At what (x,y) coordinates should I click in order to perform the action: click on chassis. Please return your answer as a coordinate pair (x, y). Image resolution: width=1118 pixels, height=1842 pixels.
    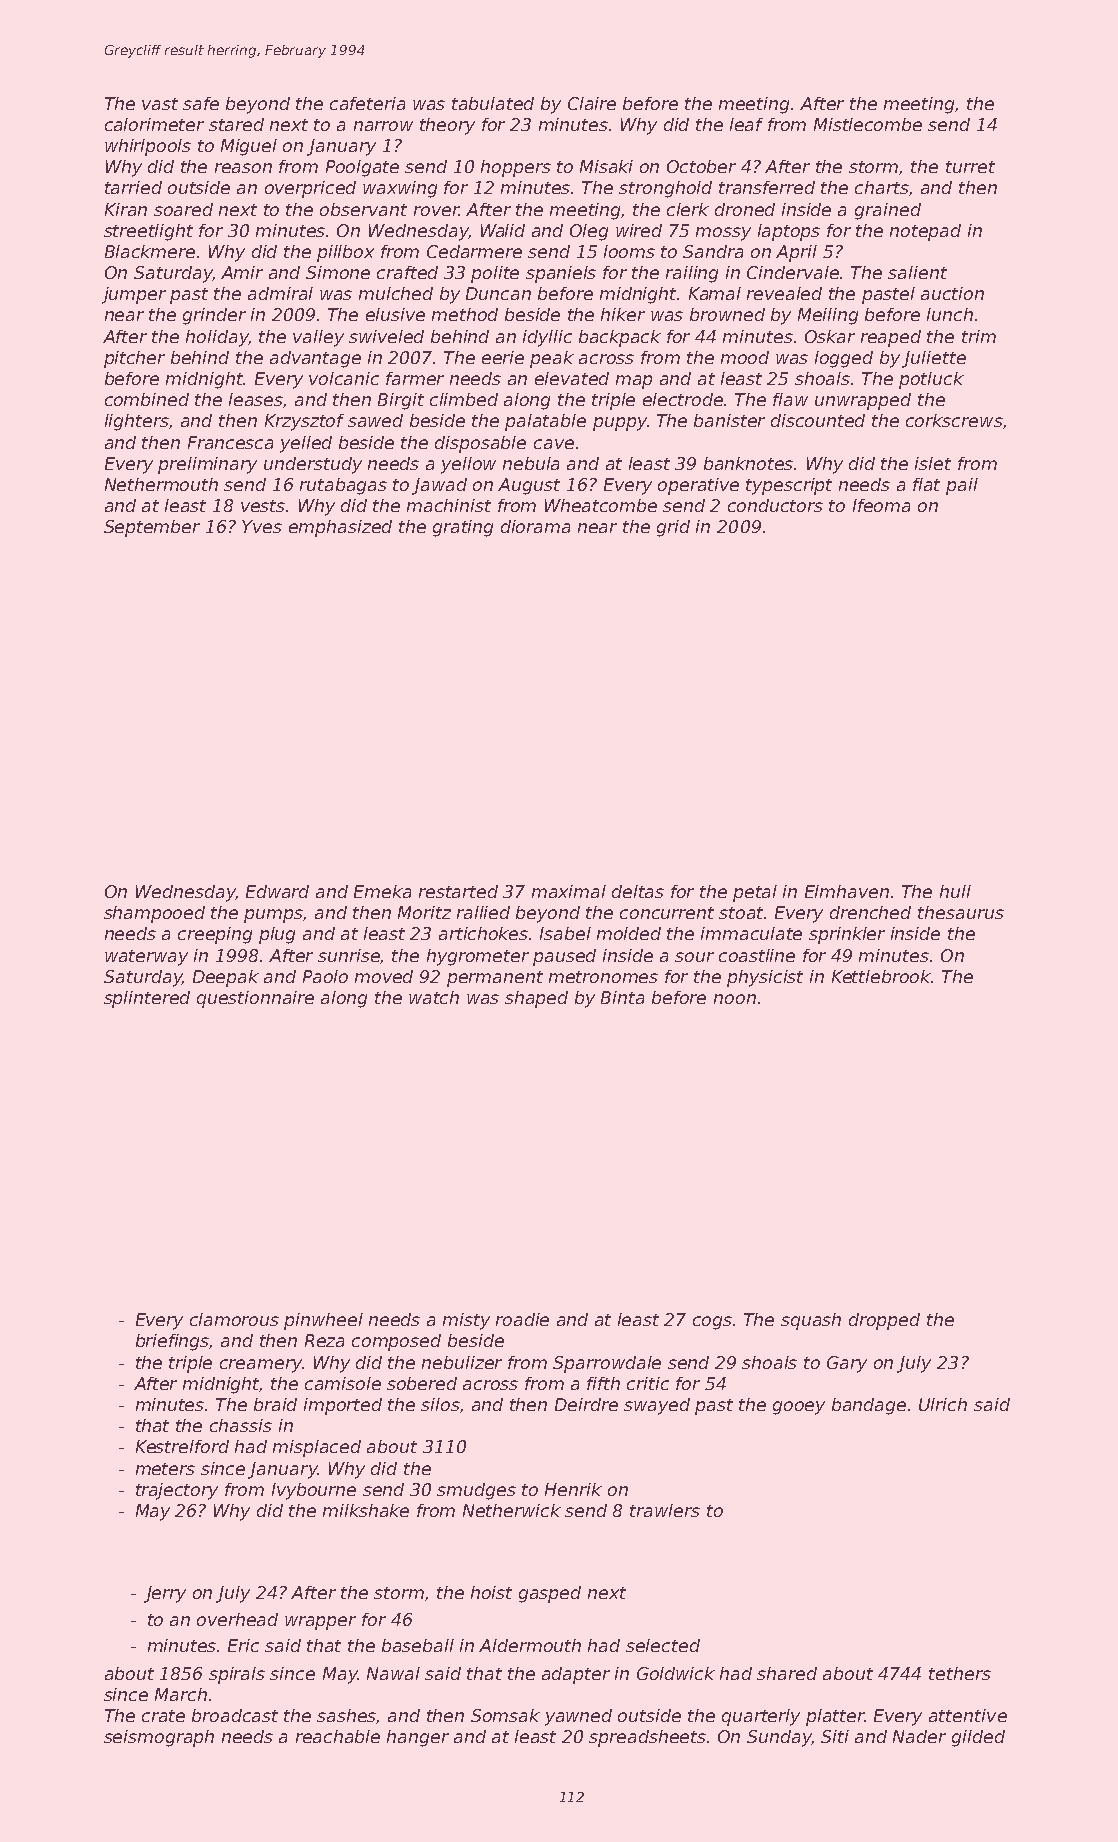
    Looking at the image, I should click on (241, 1425).
